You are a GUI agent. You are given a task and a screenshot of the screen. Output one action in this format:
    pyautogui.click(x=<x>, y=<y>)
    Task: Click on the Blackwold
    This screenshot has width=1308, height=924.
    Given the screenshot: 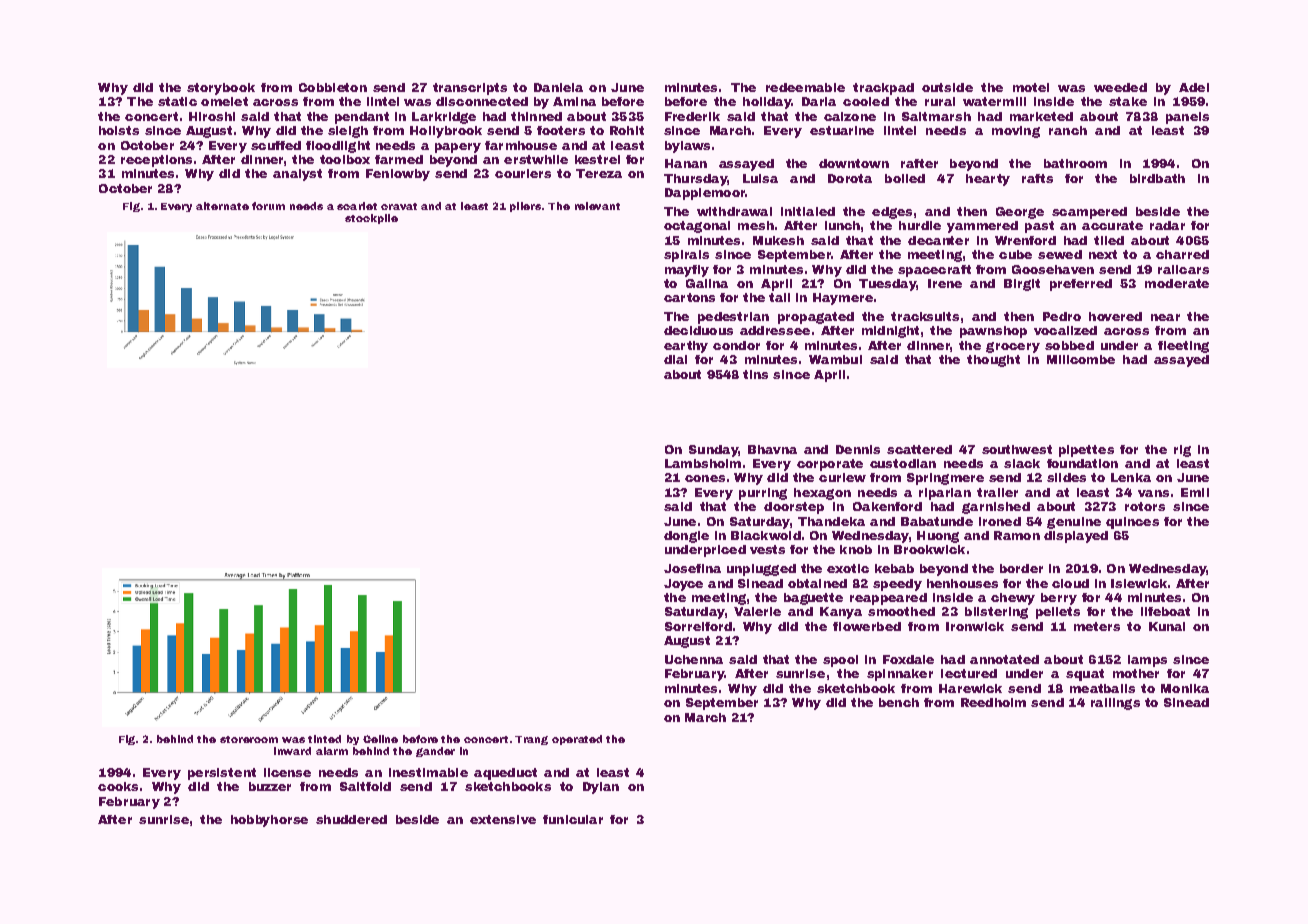 What is the action you would take?
    pyautogui.click(x=766, y=535)
